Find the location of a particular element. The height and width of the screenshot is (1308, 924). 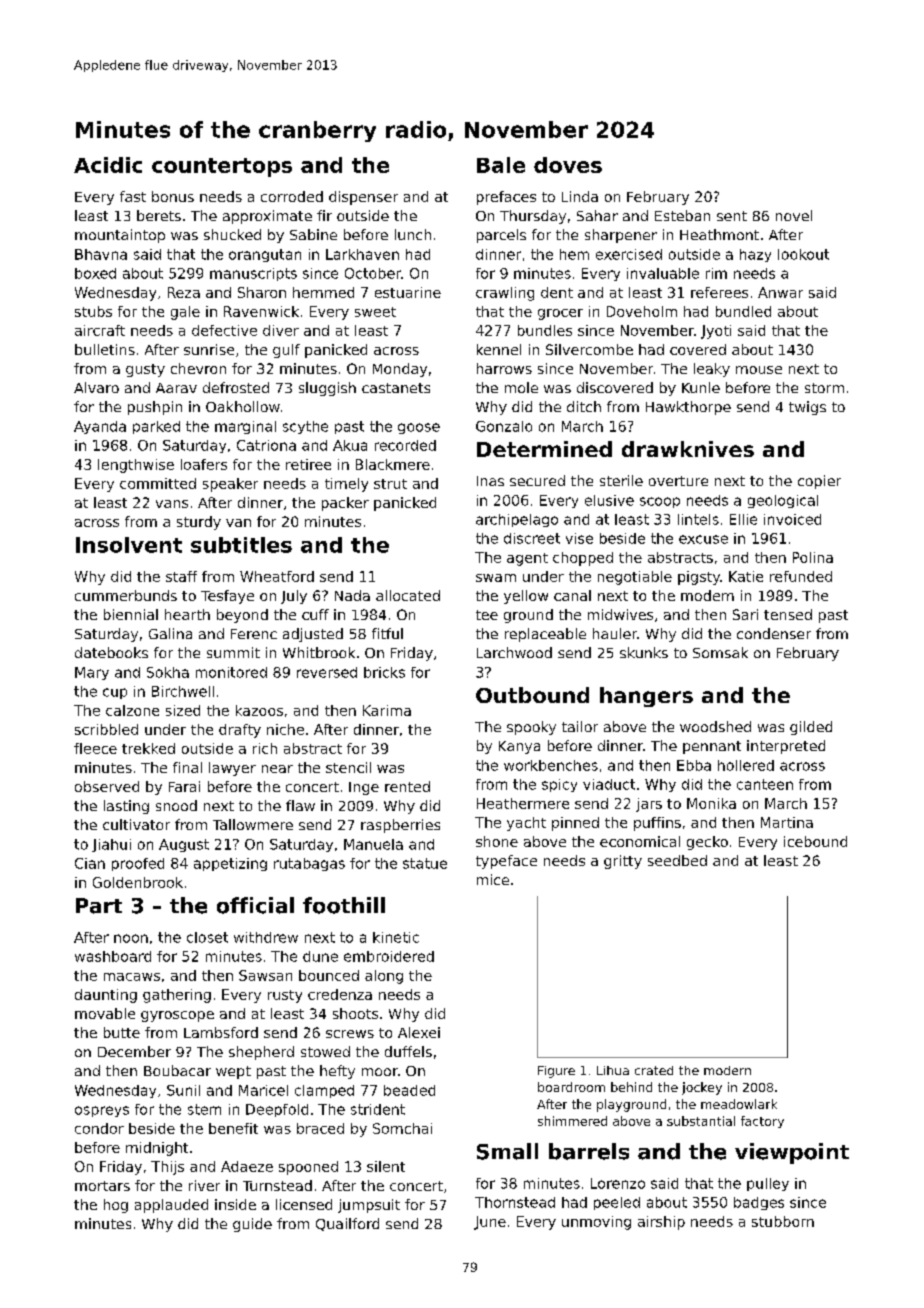

hollered is located at coordinates (746, 765).
